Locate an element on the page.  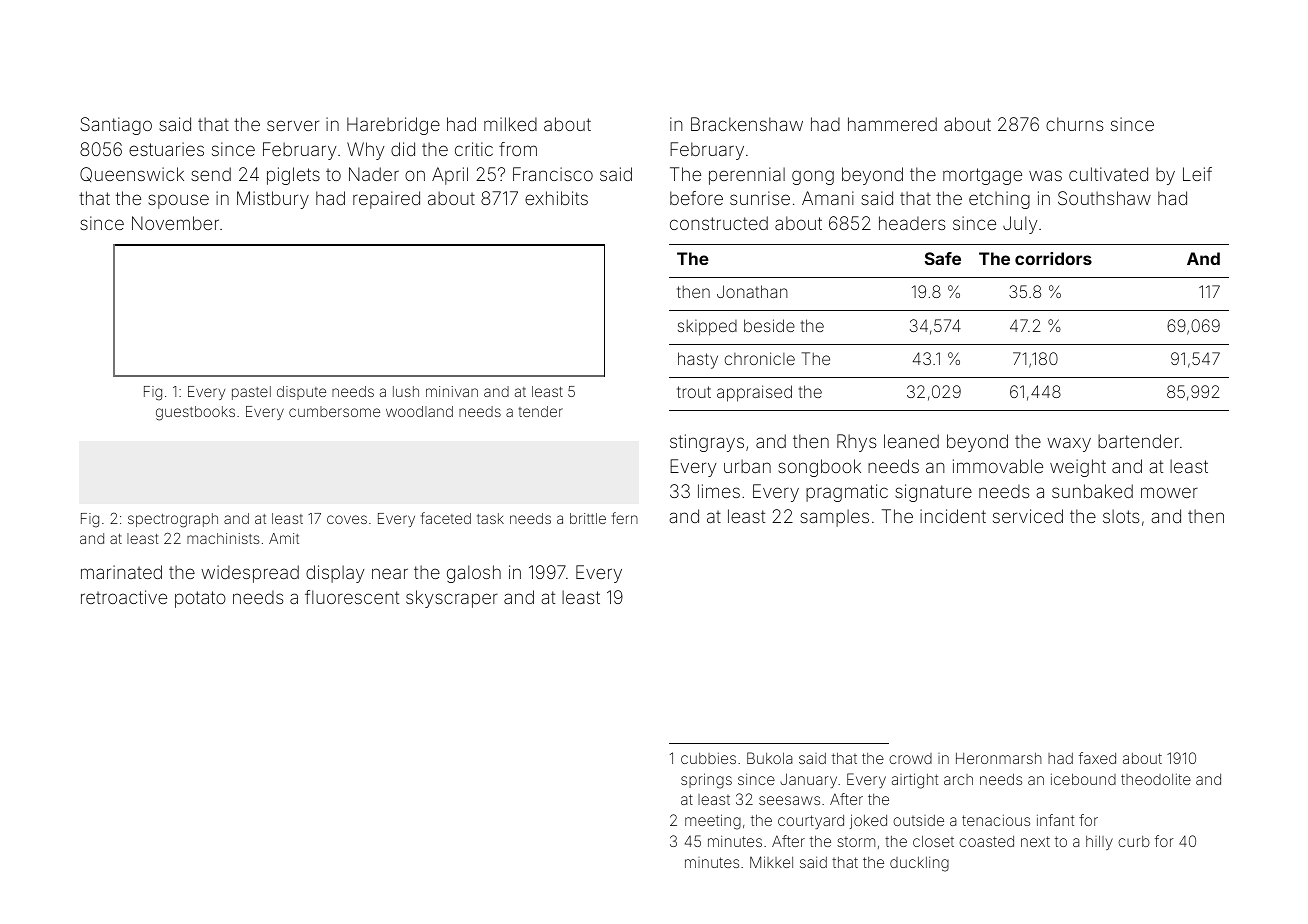
faxed is located at coordinates (1097, 758).
